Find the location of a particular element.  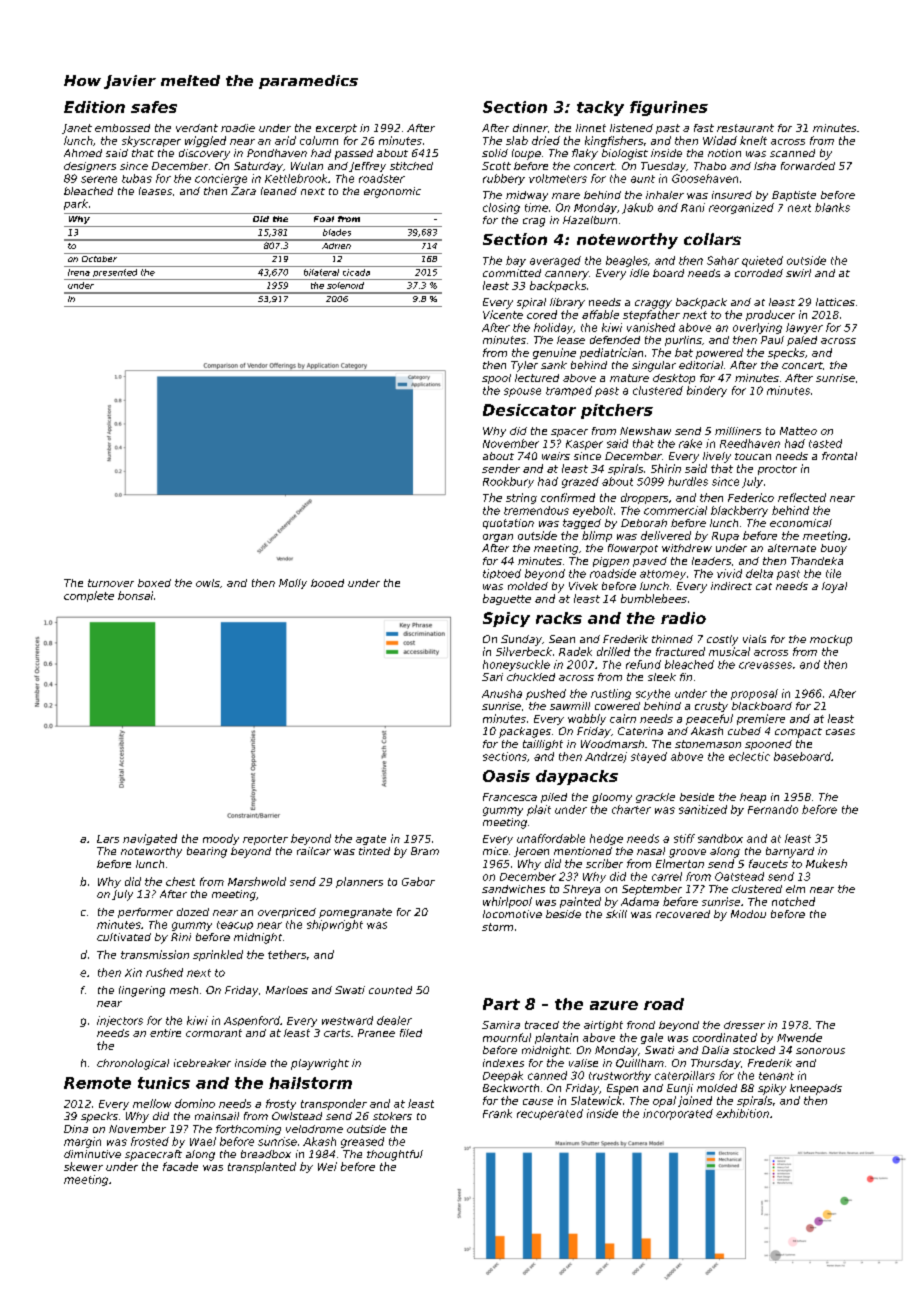

piled is located at coordinates (554, 798).
